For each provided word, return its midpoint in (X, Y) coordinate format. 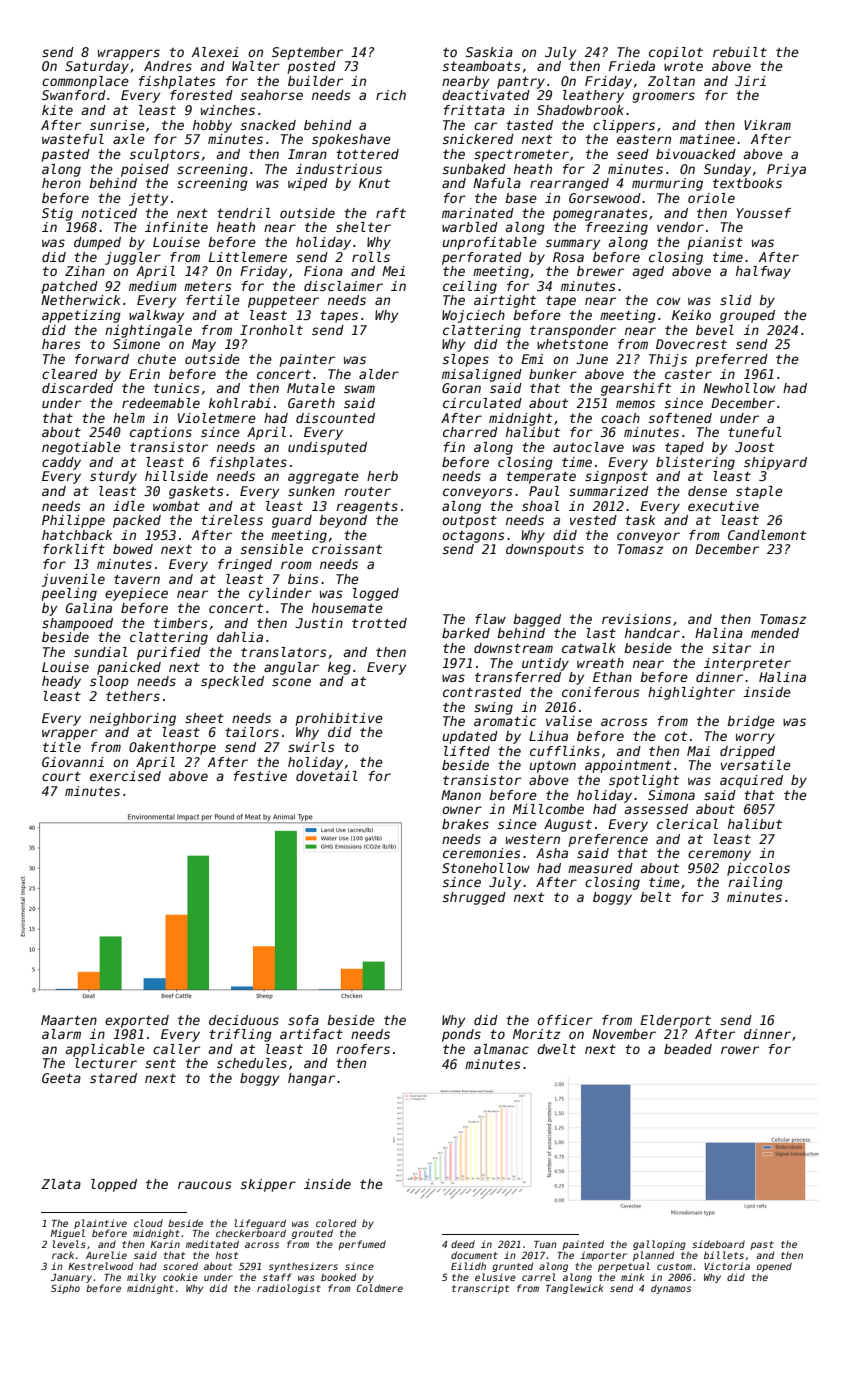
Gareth (311, 403)
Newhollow (739, 388)
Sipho (65, 1289)
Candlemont (767, 535)
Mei (393, 271)
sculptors (165, 155)
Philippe (73, 521)
